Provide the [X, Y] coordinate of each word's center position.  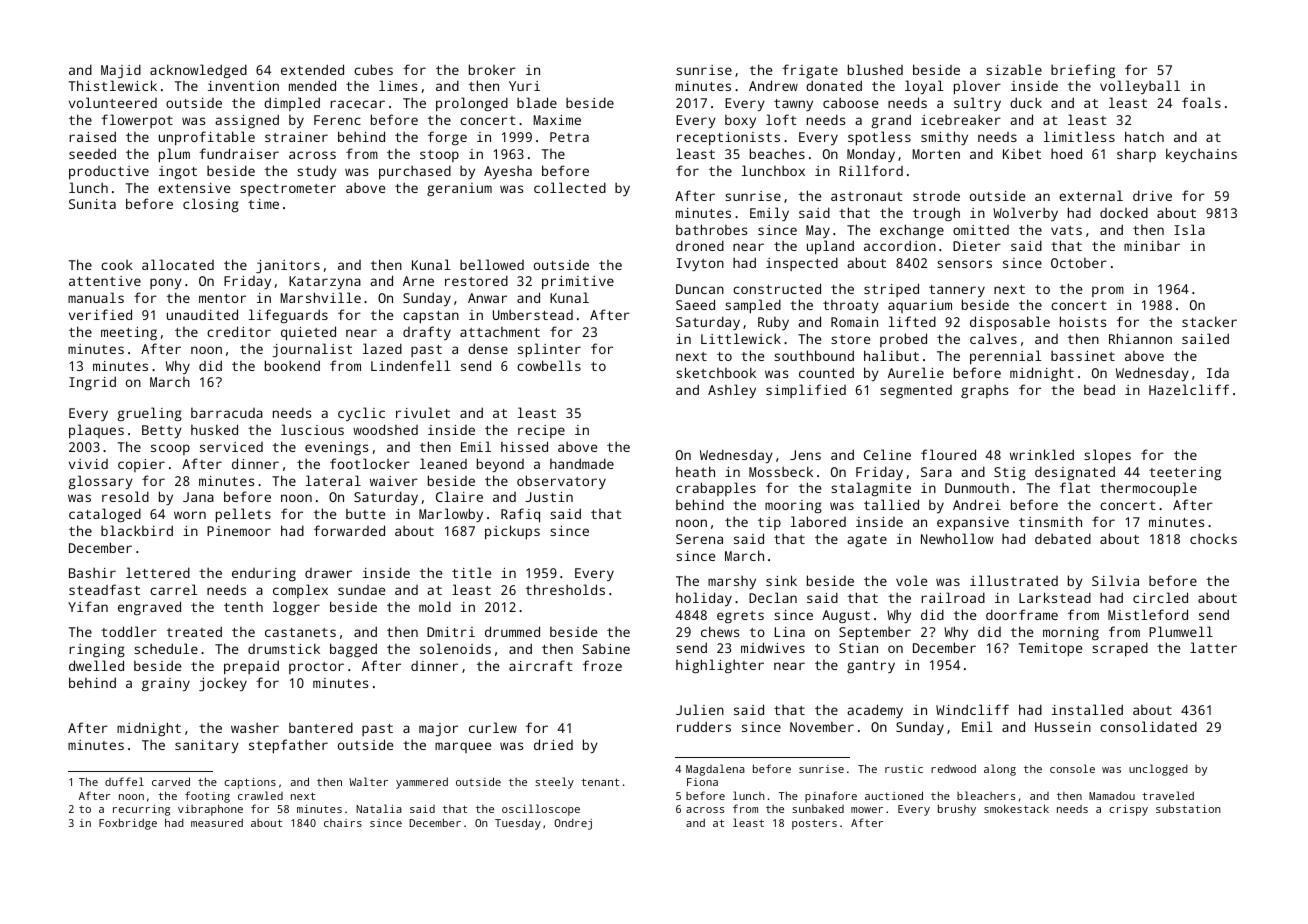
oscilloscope [541, 810]
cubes [373, 69]
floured [948, 454]
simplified [806, 391]
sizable [1014, 69]
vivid [88, 464]
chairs [343, 823]
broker [492, 69]
